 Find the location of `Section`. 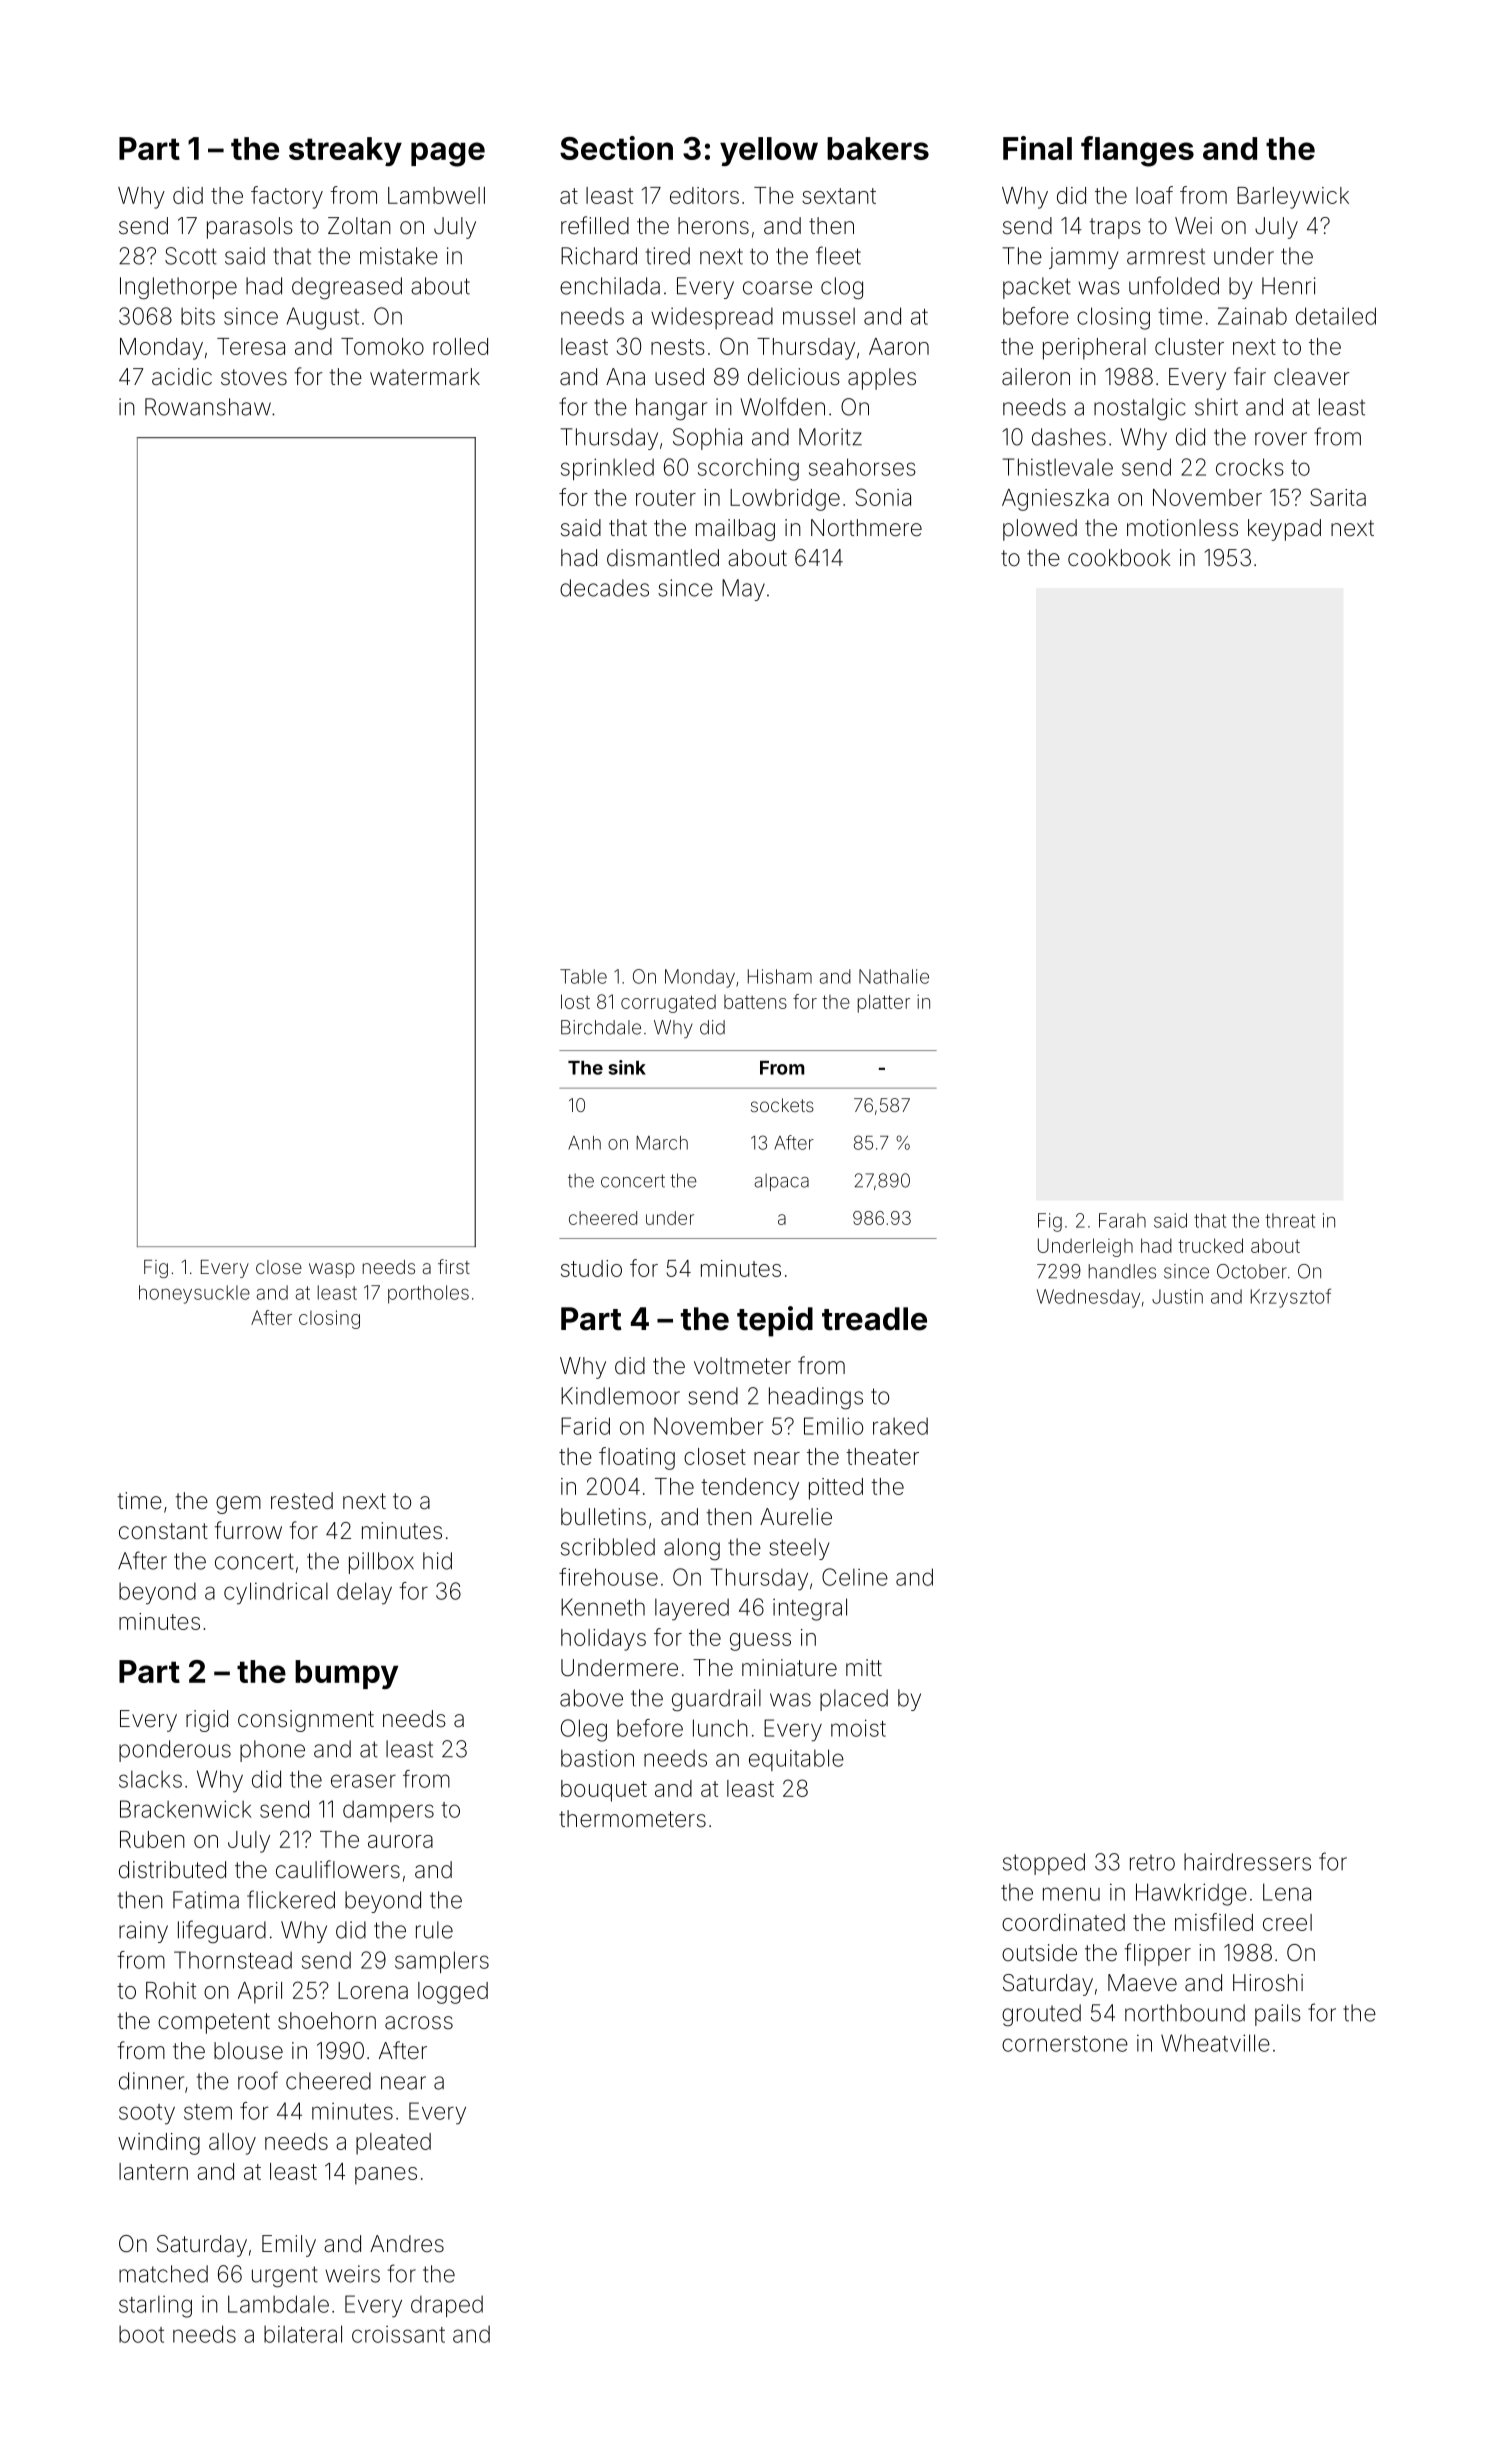

Section is located at coordinates (616, 148).
